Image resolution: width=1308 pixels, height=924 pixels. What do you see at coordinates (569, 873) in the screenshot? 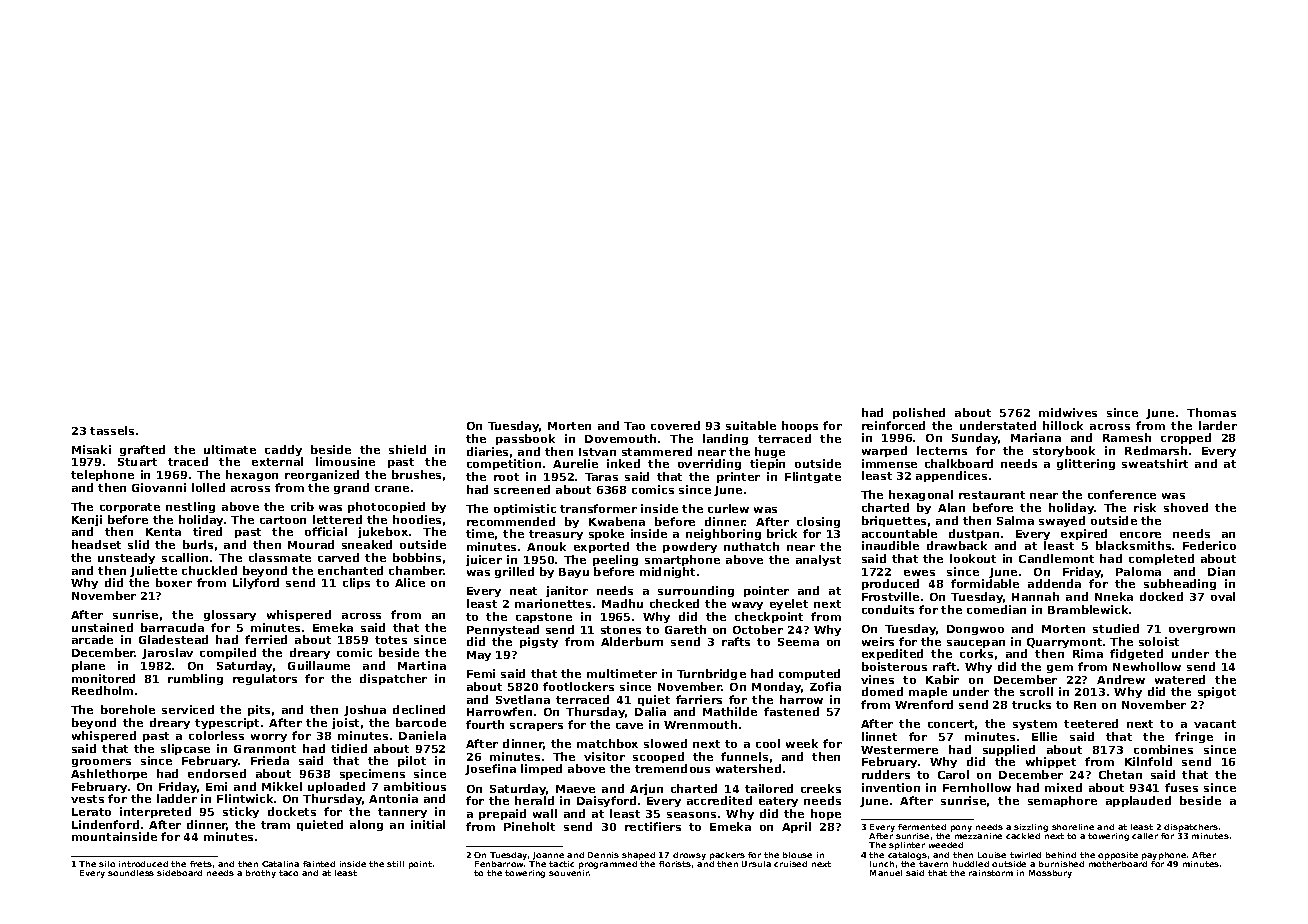
I see `souvenir` at bounding box center [569, 873].
